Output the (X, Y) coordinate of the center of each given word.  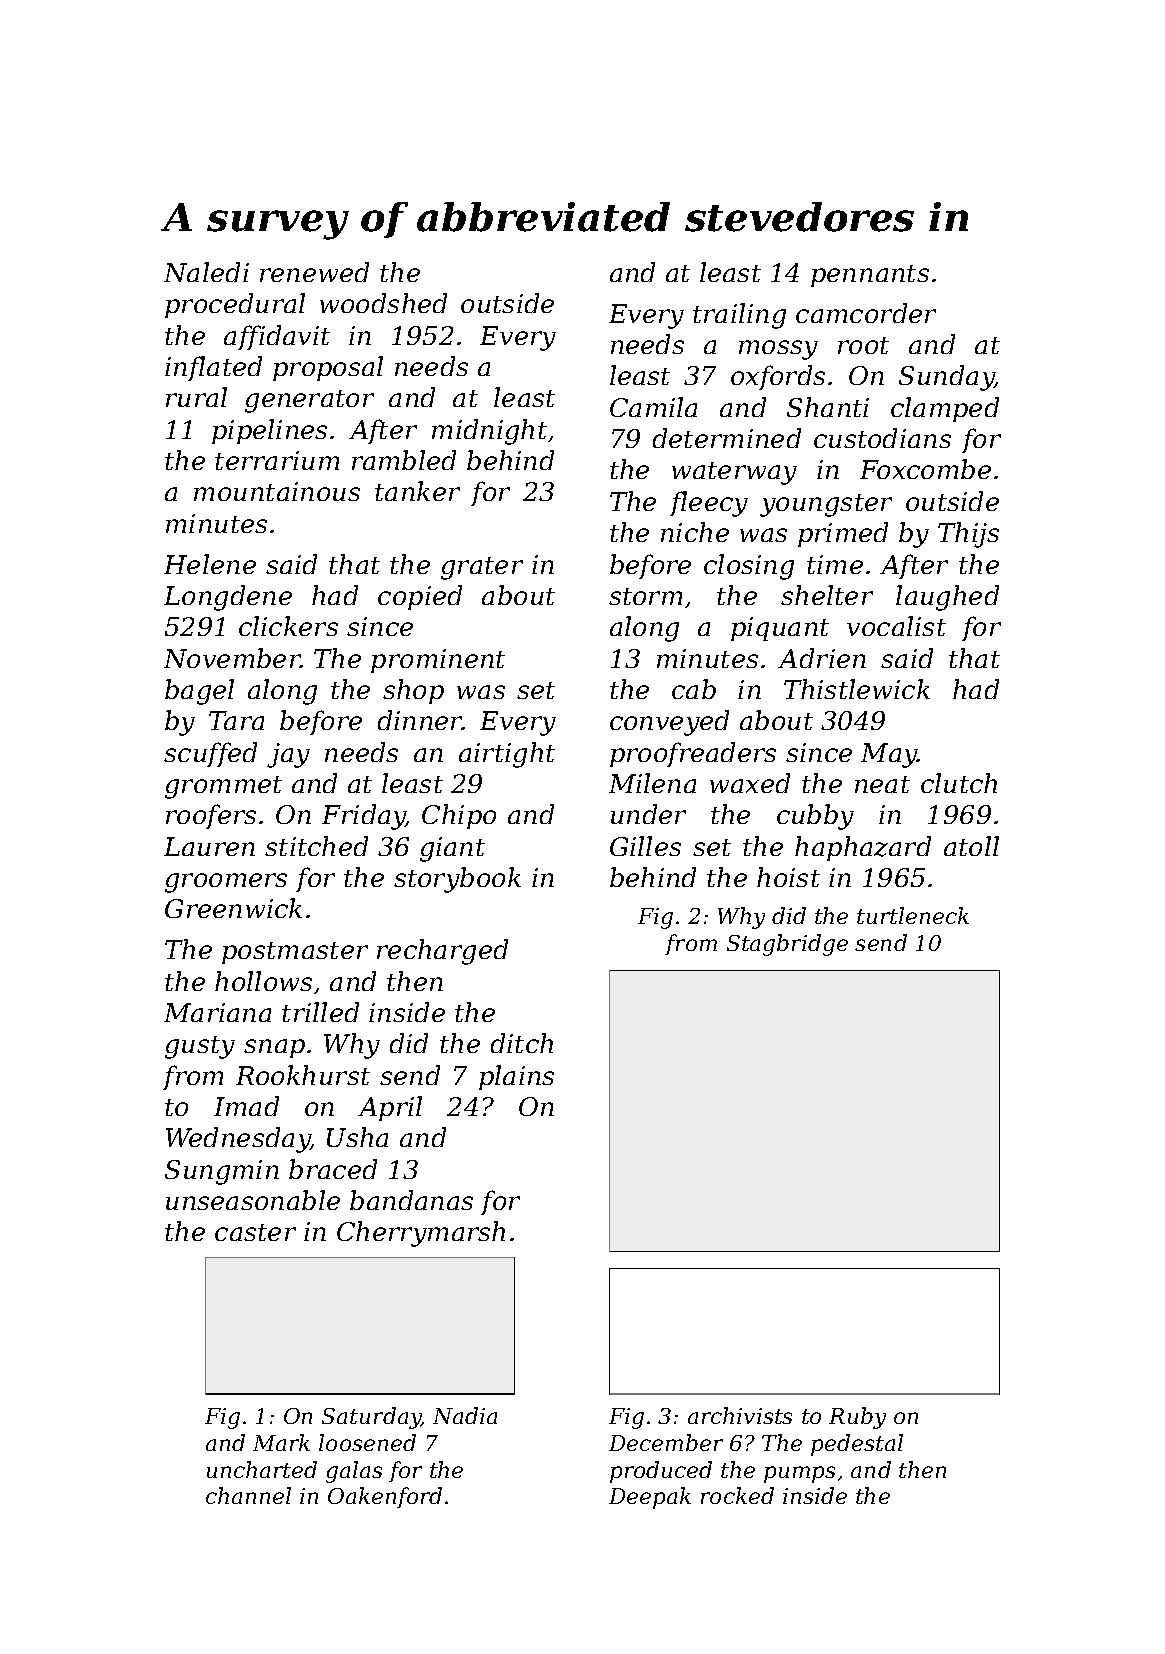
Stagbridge (787, 945)
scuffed (210, 754)
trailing (739, 316)
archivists (740, 1415)
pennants (870, 276)
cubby (815, 817)
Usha (357, 1137)
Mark (281, 1442)
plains (516, 1077)
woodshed (383, 303)
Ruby (857, 1418)
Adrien (822, 658)
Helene (210, 564)
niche (695, 532)
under (648, 814)
